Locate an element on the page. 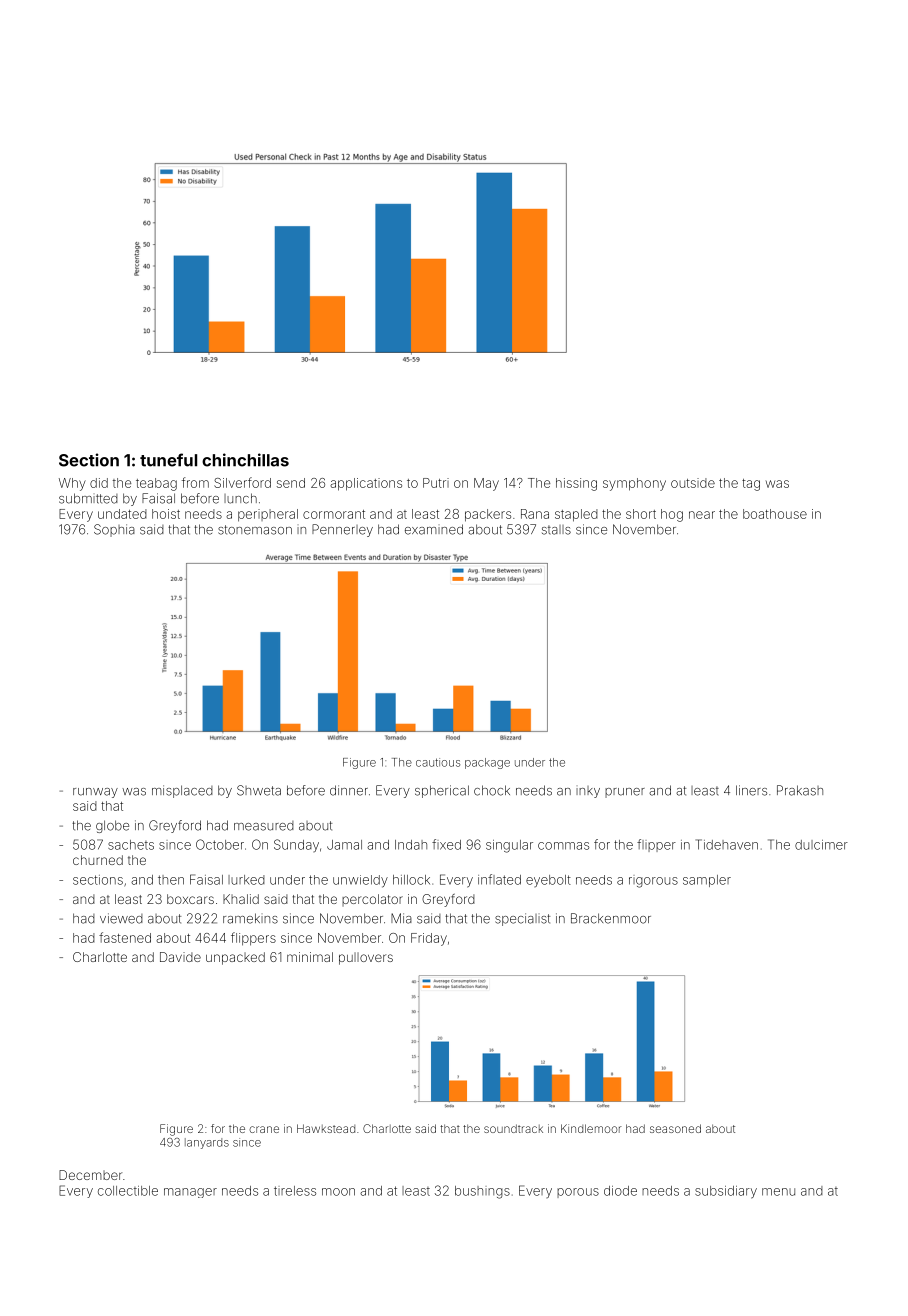 The width and height of the document is (908, 1316). then is located at coordinates (171, 880).
